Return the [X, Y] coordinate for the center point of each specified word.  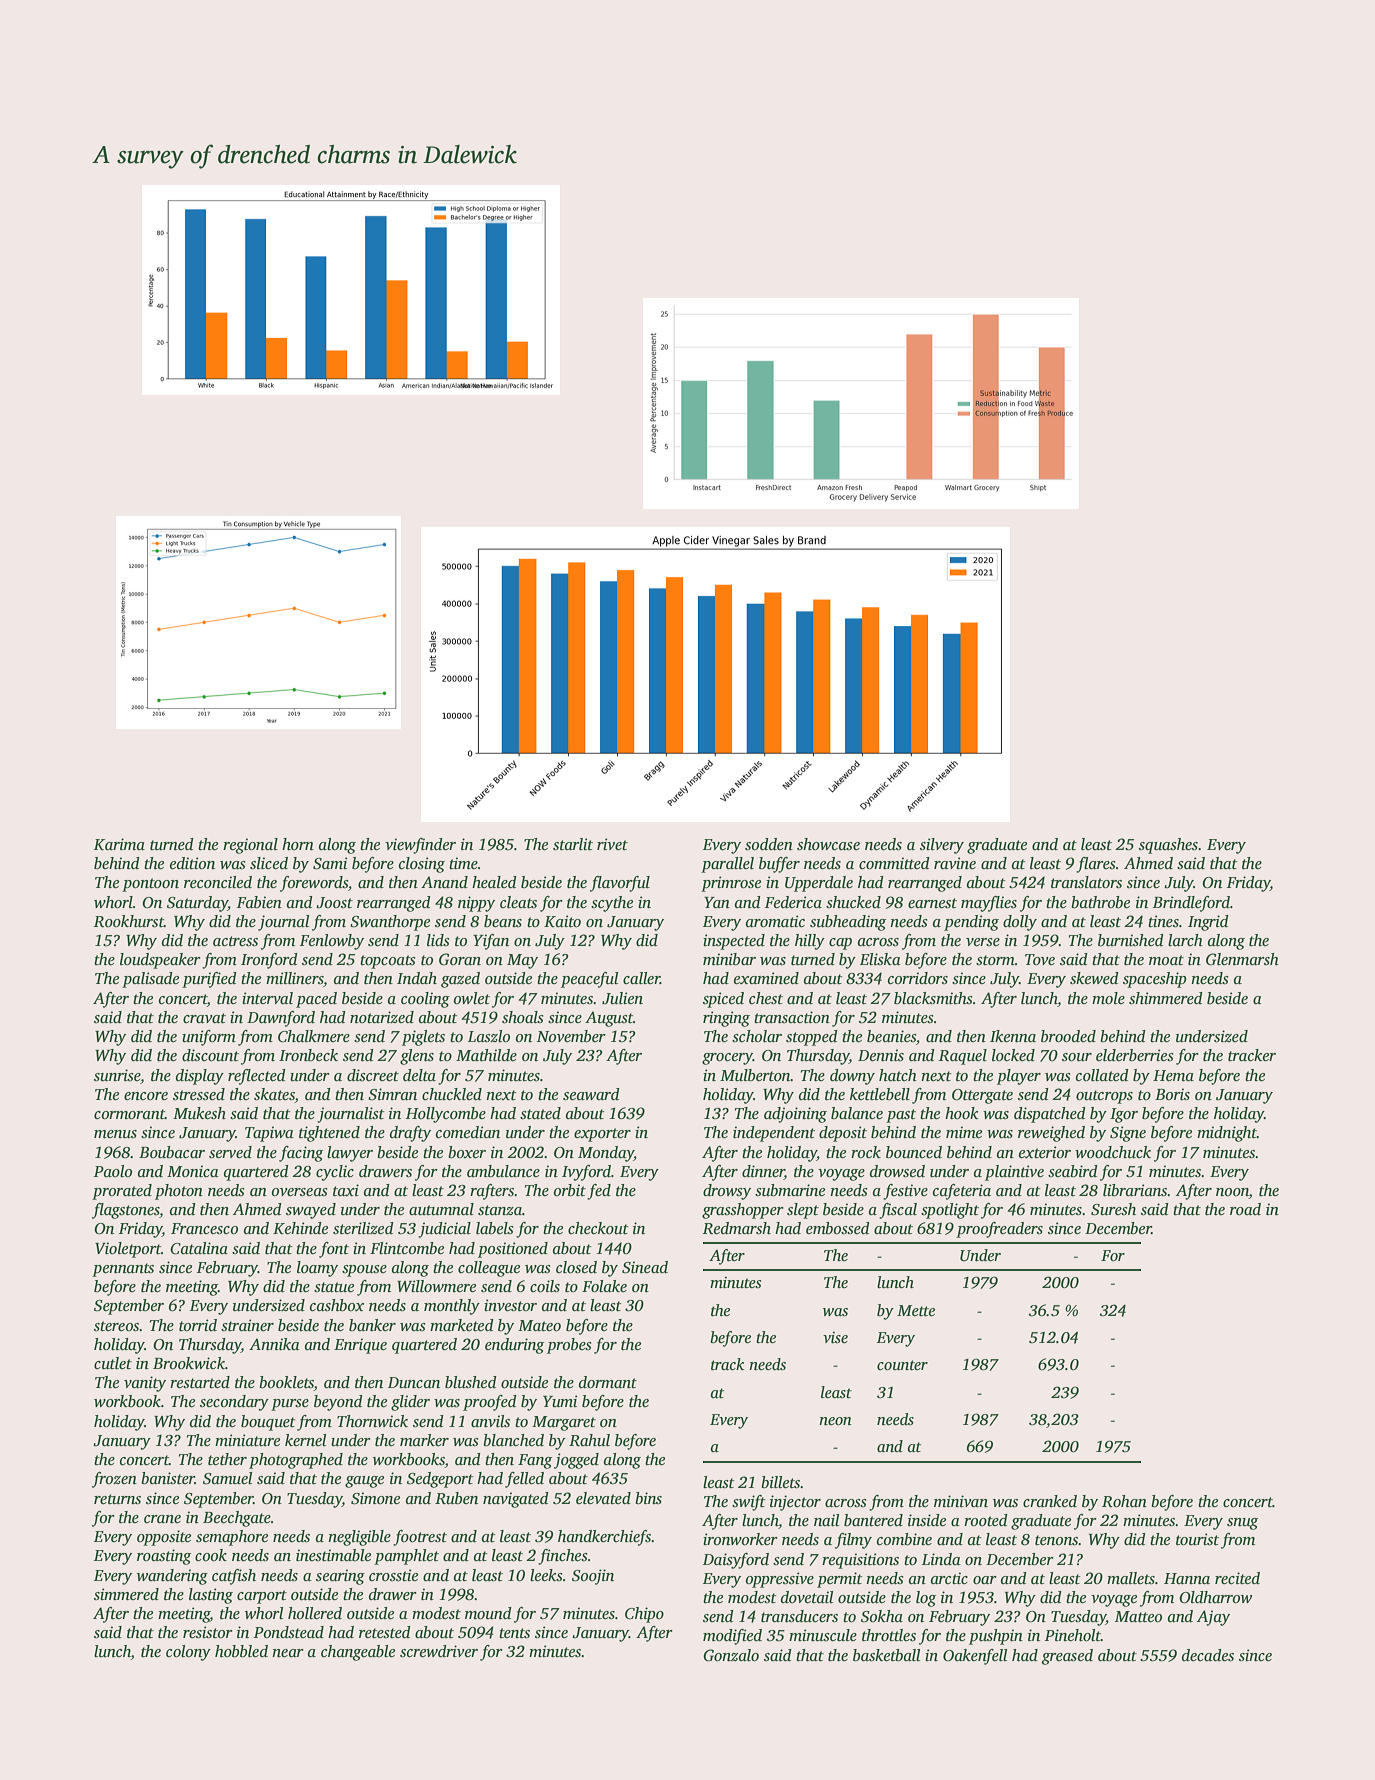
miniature [247, 1440]
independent [774, 1134]
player [1019, 1077]
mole [1108, 998]
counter [902, 1365]
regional [250, 846]
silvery [942, 846]
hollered [315, 1613]
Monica [193, 1171]
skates [274, 1095]
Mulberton [755, 1075]
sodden [769, 844]
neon [835, 1421]
